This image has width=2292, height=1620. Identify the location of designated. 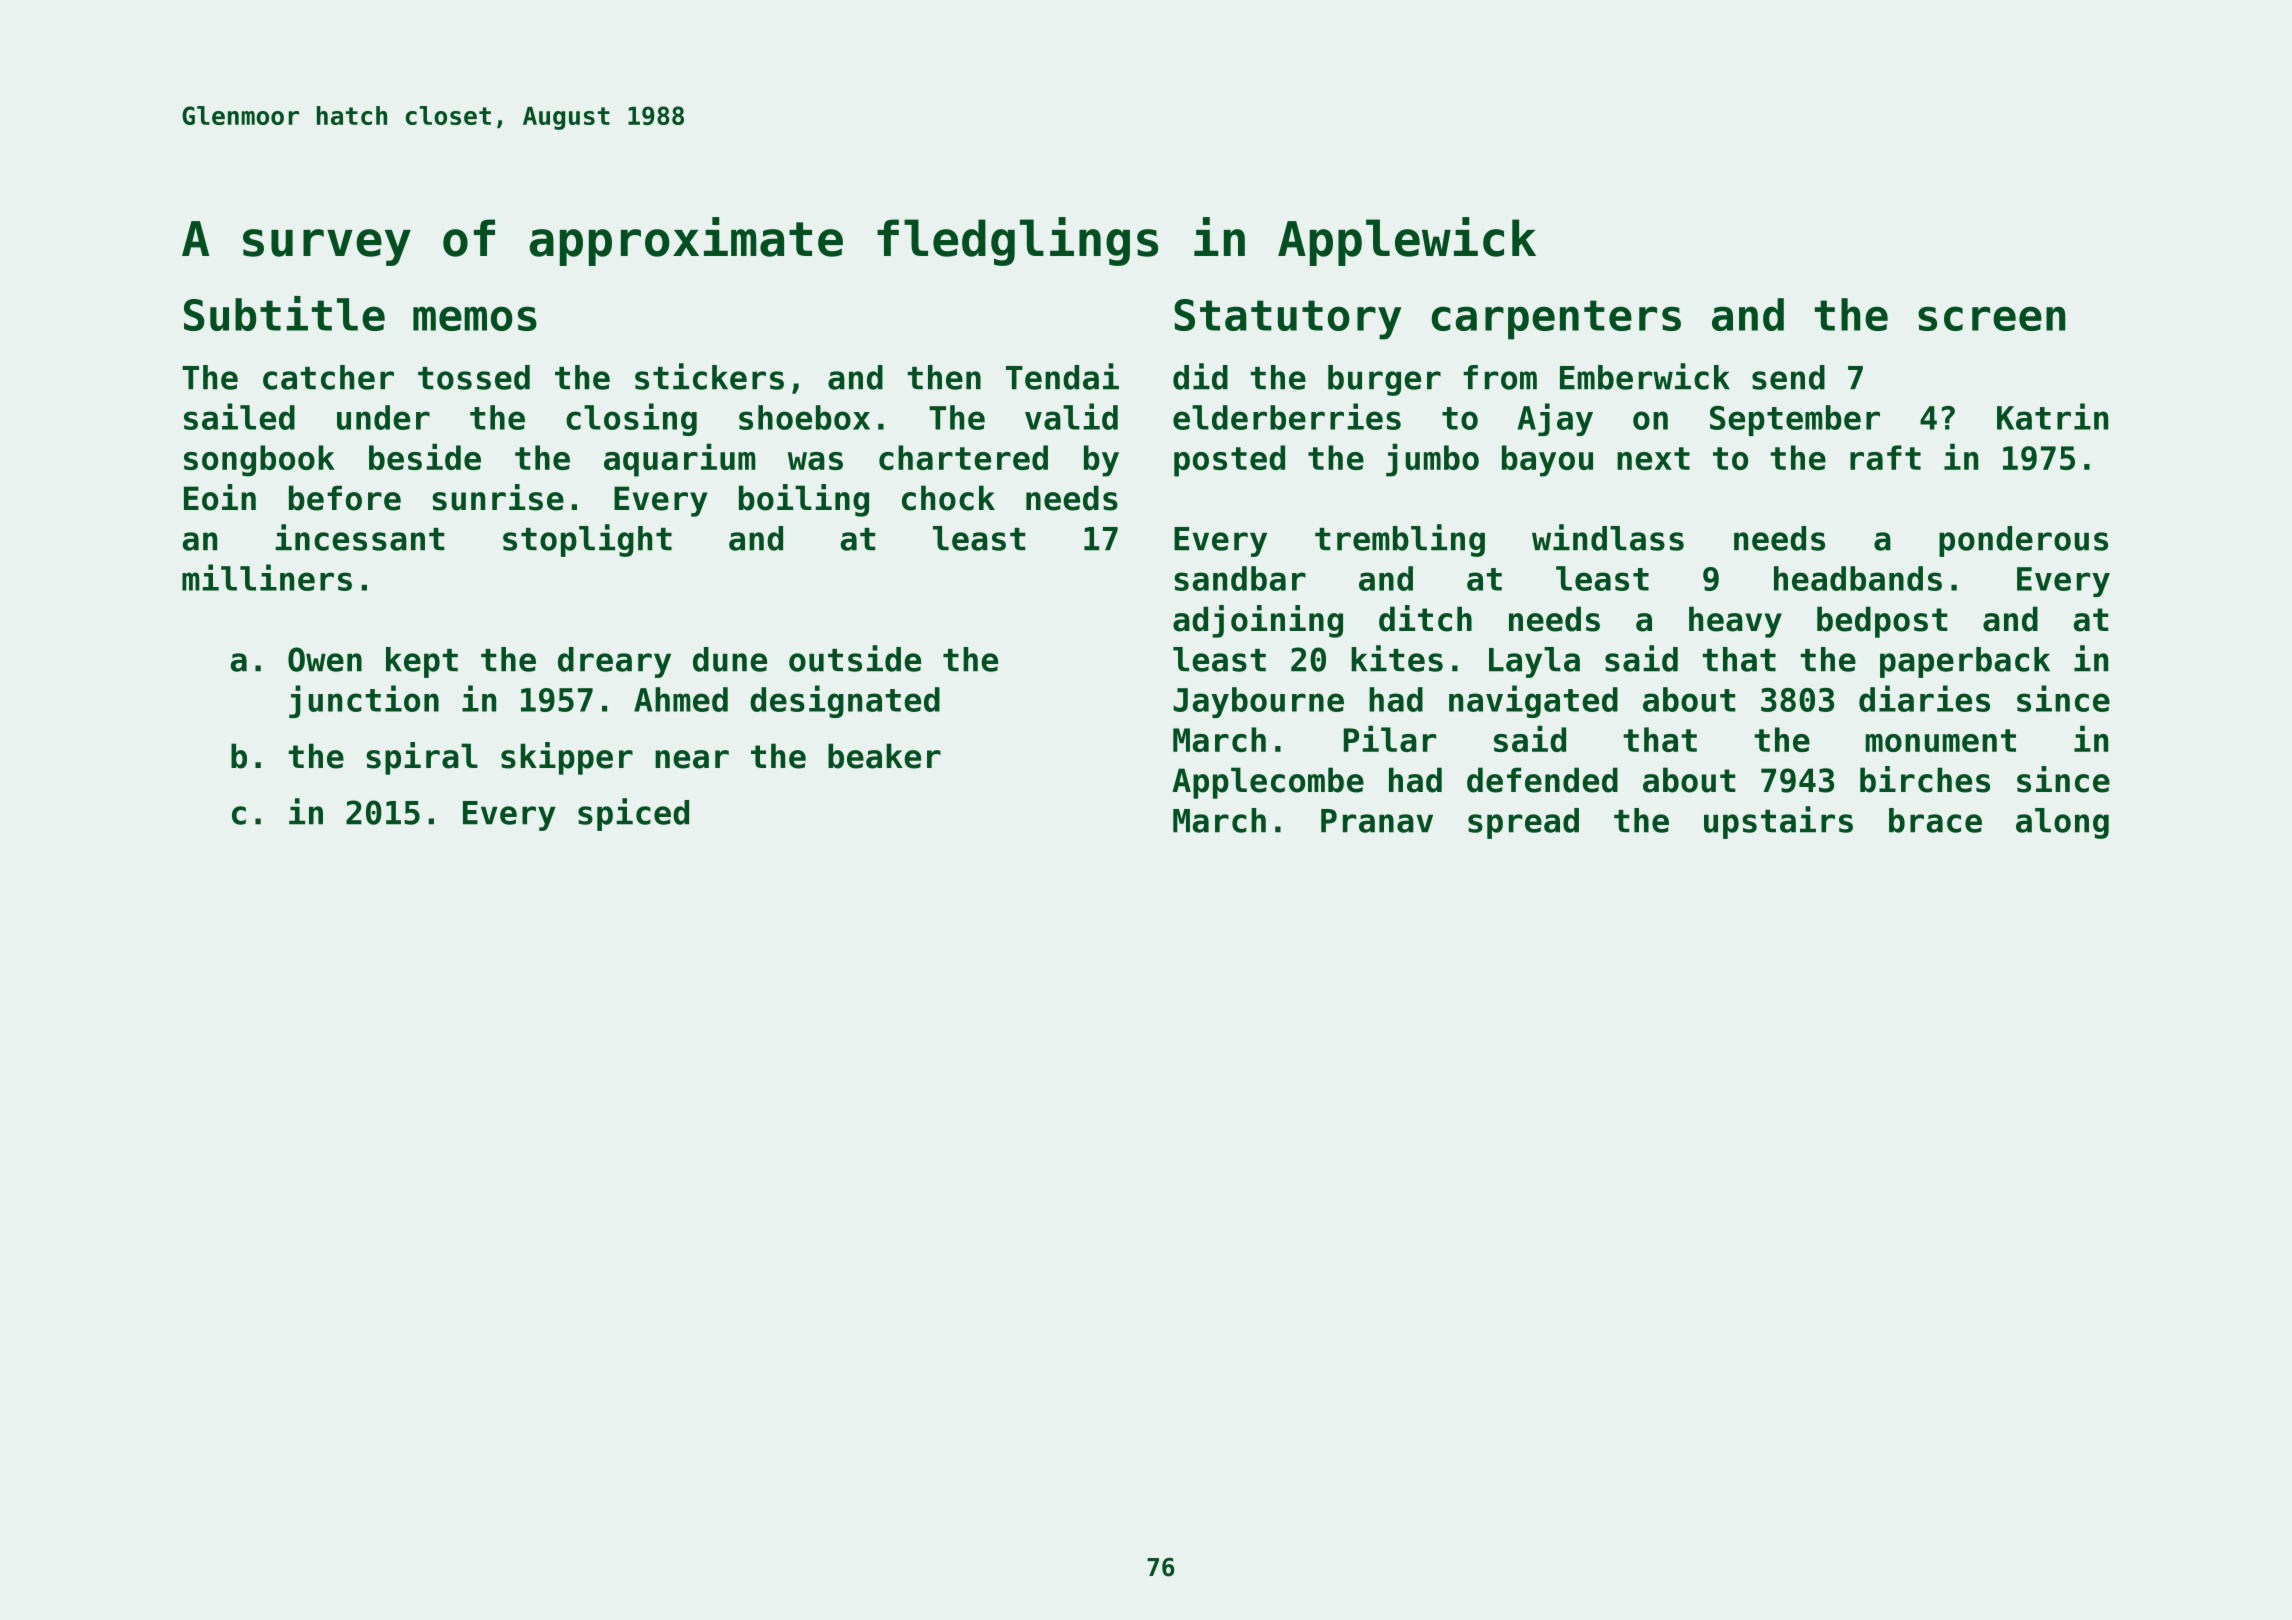
(845, 701).
